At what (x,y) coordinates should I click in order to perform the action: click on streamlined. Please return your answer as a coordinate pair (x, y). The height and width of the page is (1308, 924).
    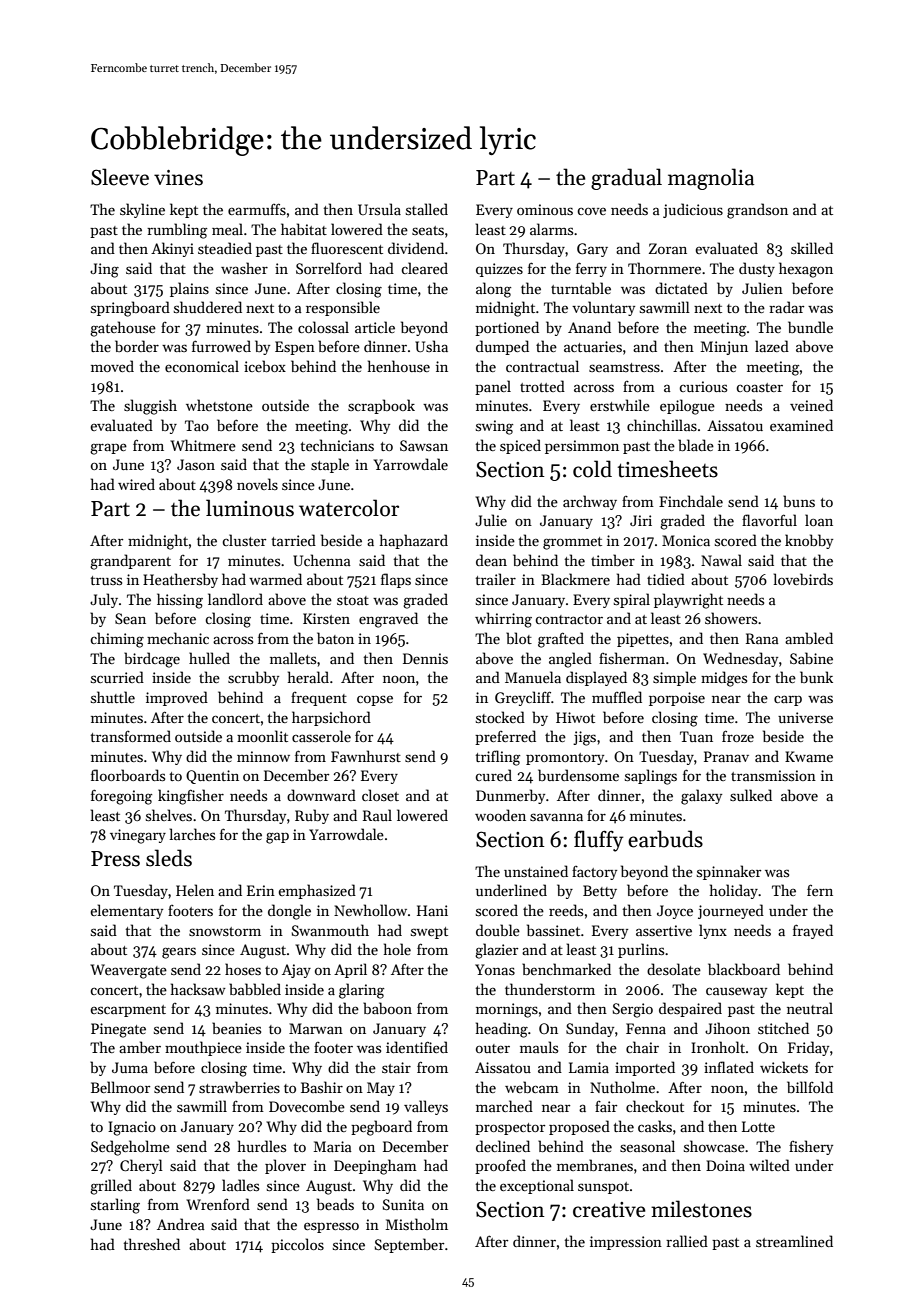
    Looking at the image, I should click on (794, 1241).
